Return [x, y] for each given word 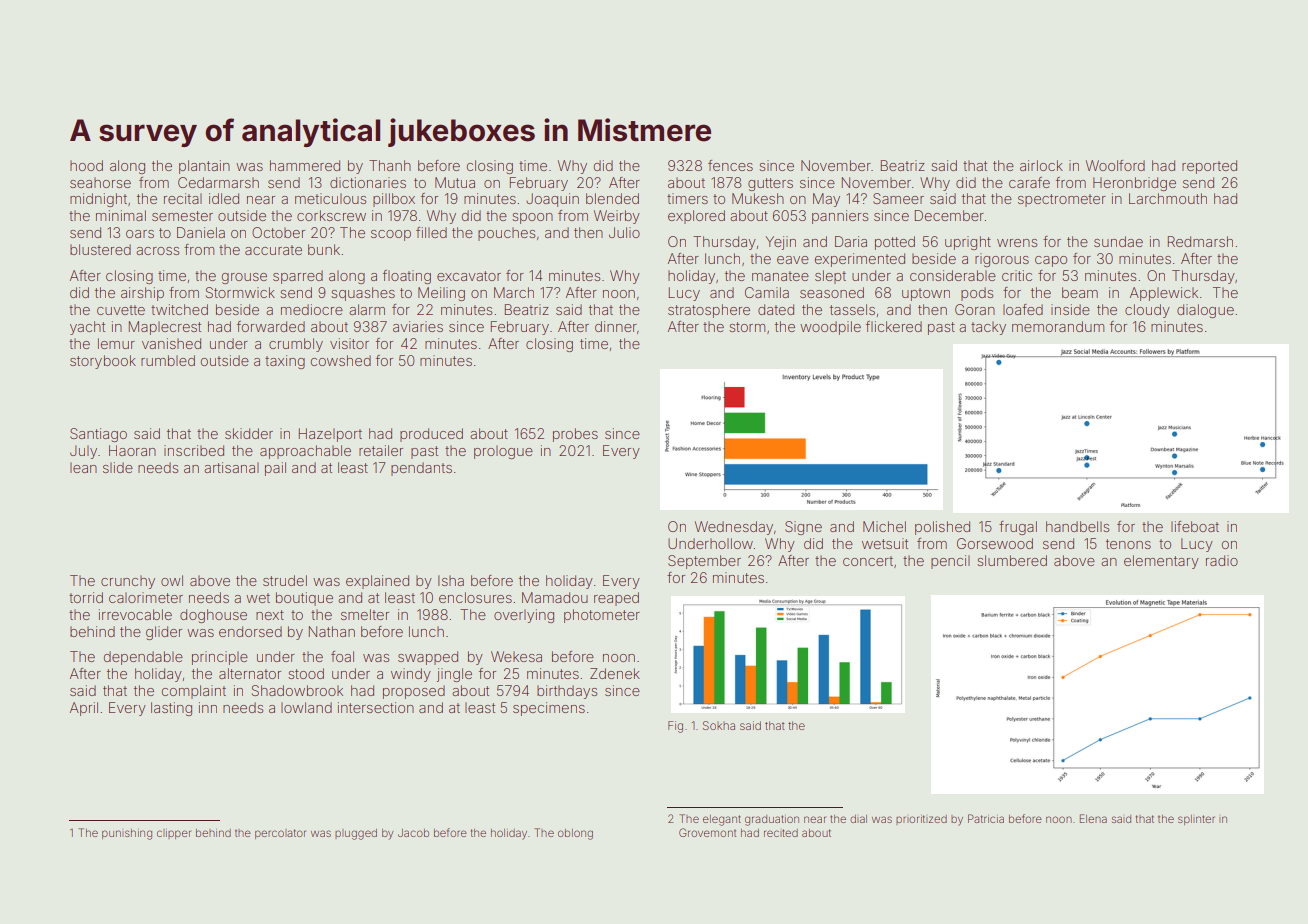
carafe [1029, 182]
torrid [86, 597]
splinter [1196, 820]
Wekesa [516, 656]
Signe [803, 528]
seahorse [100, 182]
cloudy [1147, 311]
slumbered [1012, 560]
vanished [171, 343]
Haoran [132, 450]
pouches [506, 234]
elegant [722, 820]
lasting [171, 709]
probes [575, 435]
